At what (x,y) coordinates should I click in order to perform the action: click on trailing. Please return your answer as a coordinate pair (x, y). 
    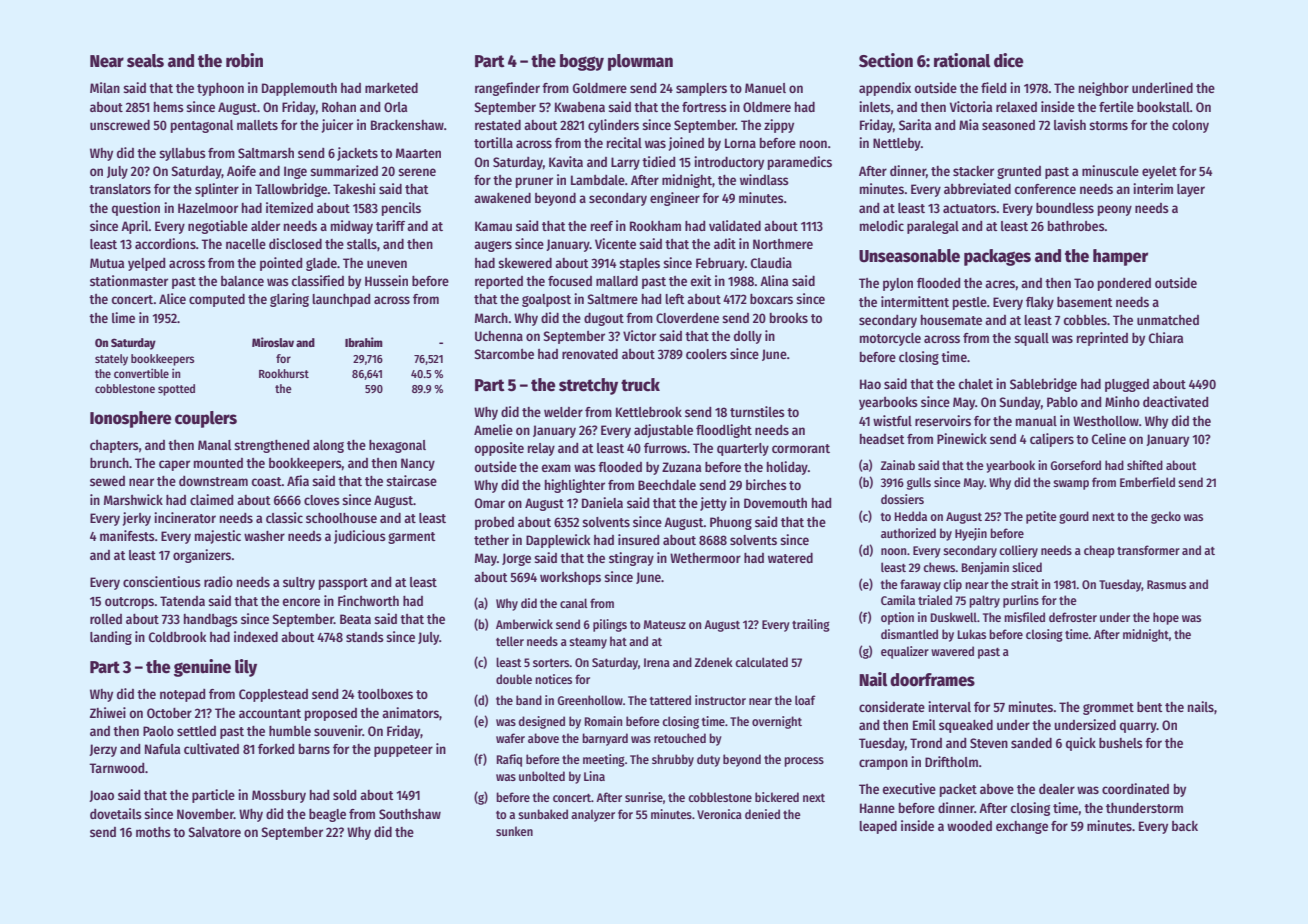
    Looking at the image, I should click on (811, 625).
